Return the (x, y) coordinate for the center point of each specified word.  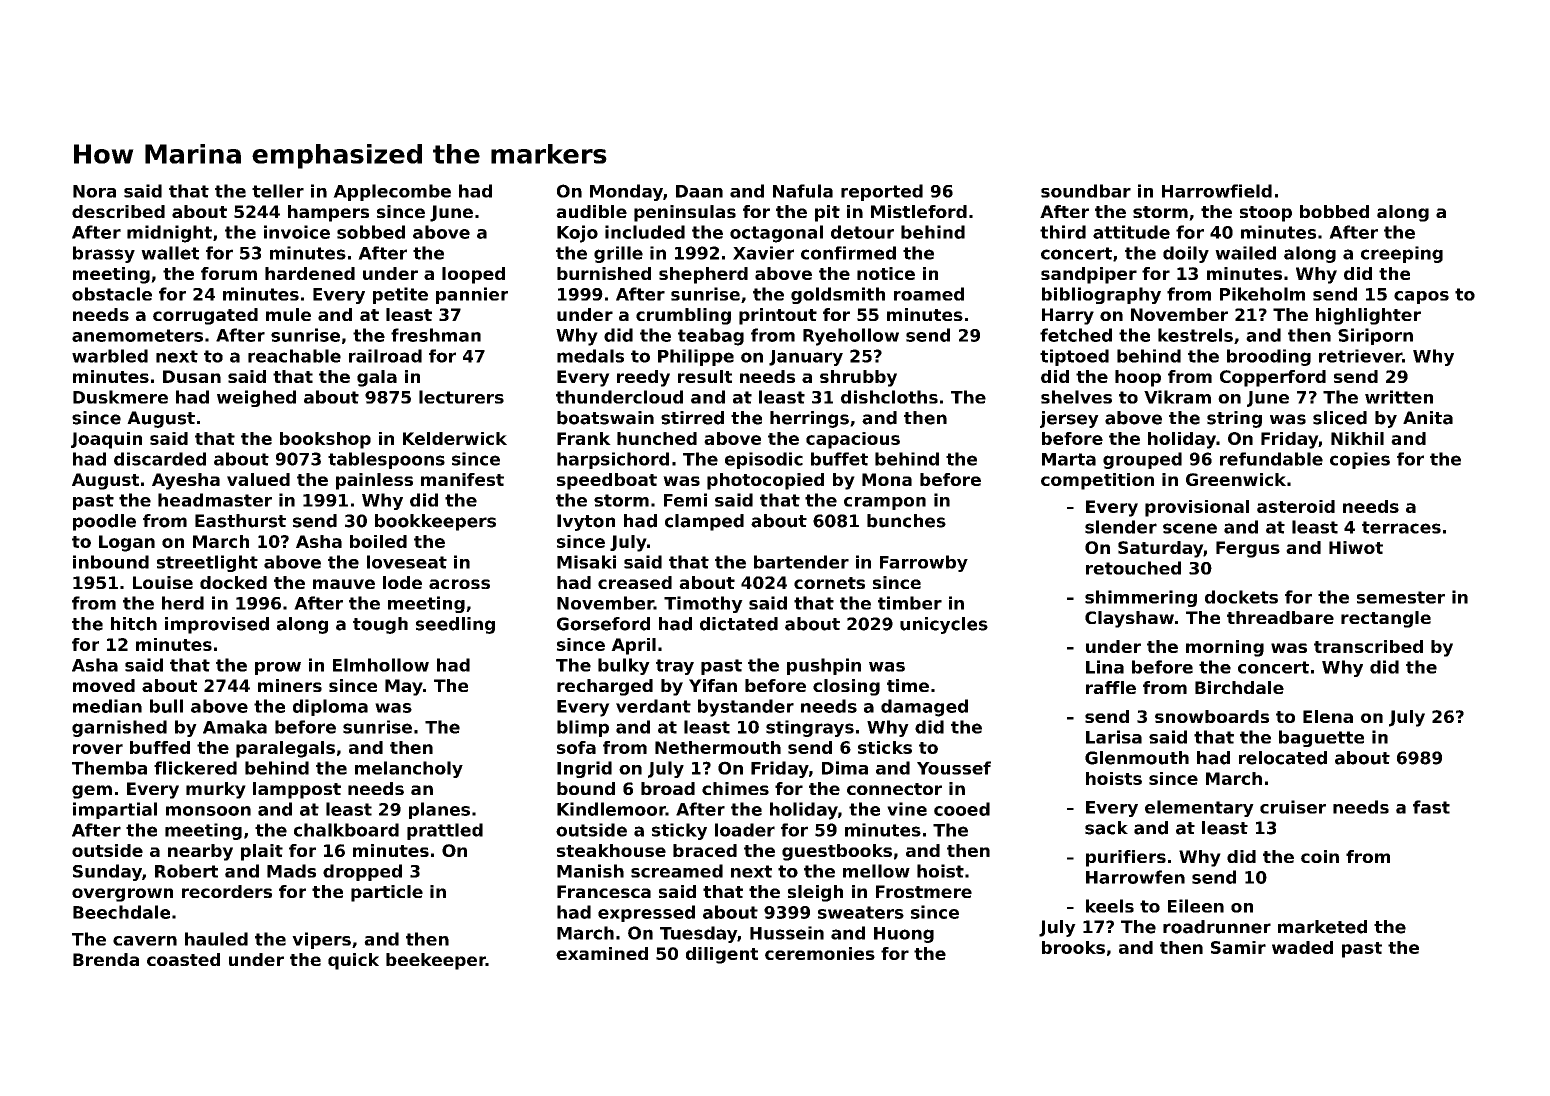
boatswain (605, 418)
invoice (297, 232)
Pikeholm (1262, 294)
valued (258, 479)
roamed (929, 294)
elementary (1199, 808)
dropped (362, 872)
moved (104, 685)
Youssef (954, 768)
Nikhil (1357, 438)
